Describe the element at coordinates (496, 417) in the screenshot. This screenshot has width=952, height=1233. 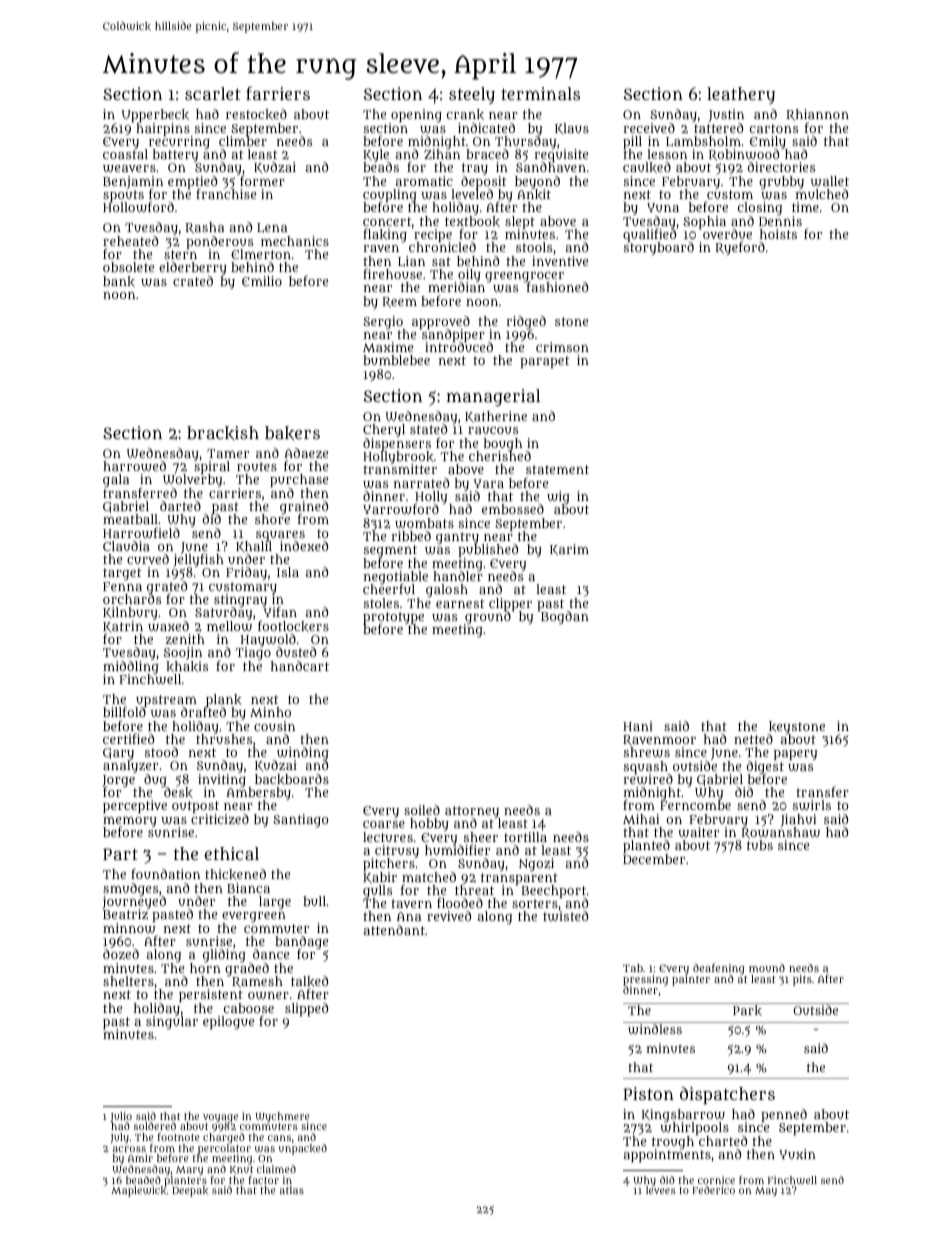
I see `Katherine` at that location.
